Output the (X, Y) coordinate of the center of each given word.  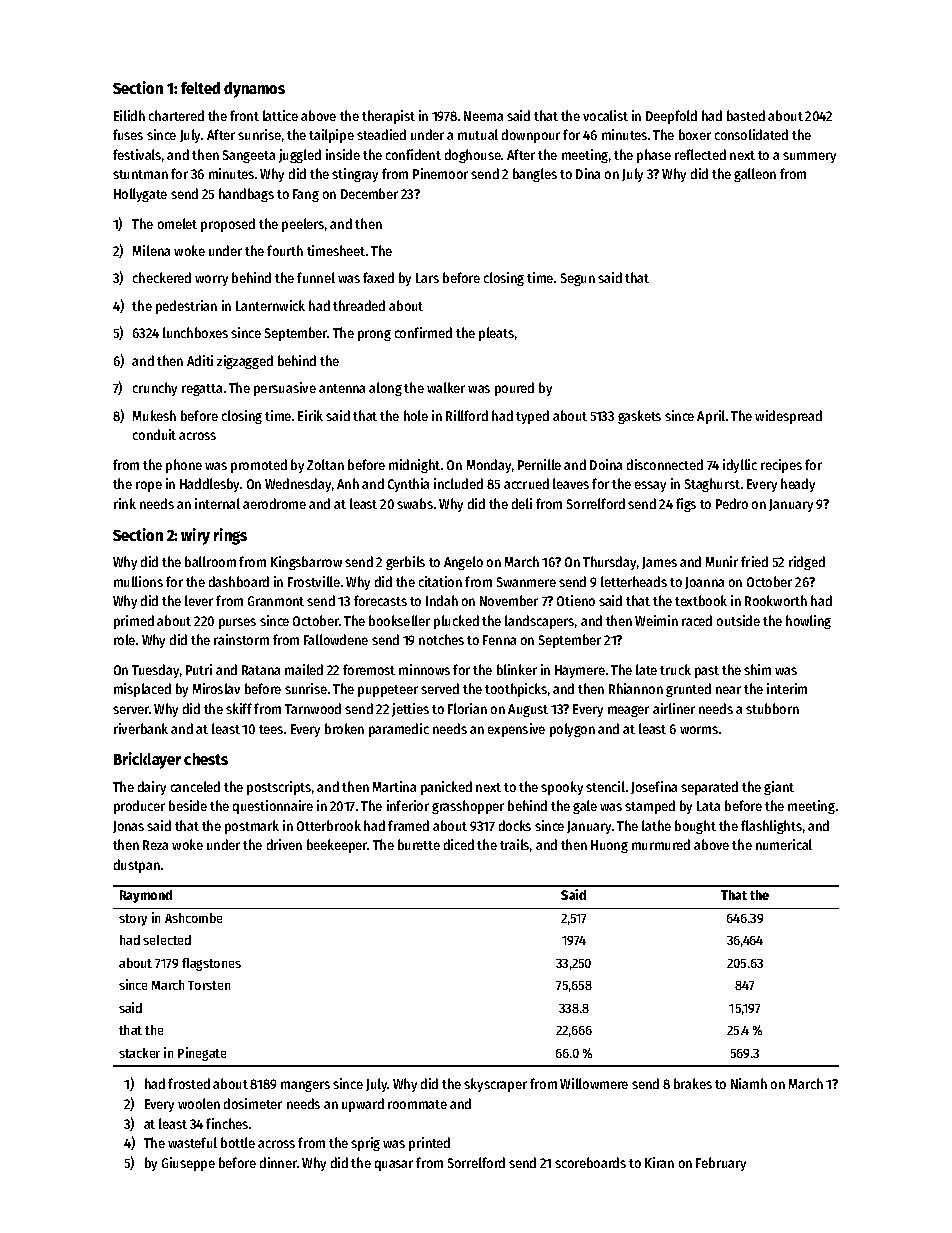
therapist (388, 117)
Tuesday (155, 671)
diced (459, 844)
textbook (701, 600)
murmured (661, 844)
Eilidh (129, 115)
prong (374, 335)
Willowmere (594, 1083)
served (440, 688)
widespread (788, 417)
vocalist (605, 115)
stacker (139, 1053)
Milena (151, 250)
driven (284, 844)
